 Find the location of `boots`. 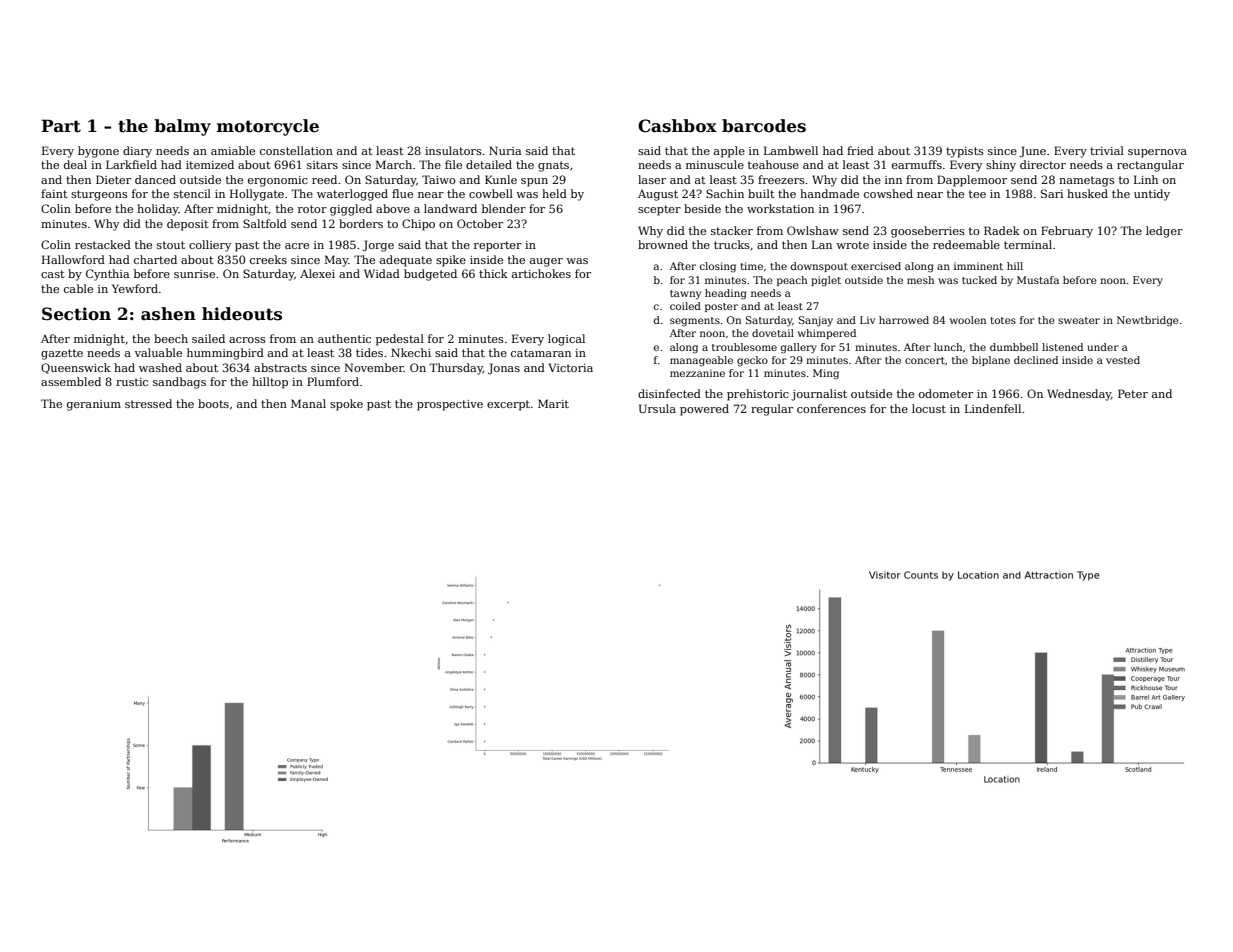

boots is located at coordinates (213, 403).
